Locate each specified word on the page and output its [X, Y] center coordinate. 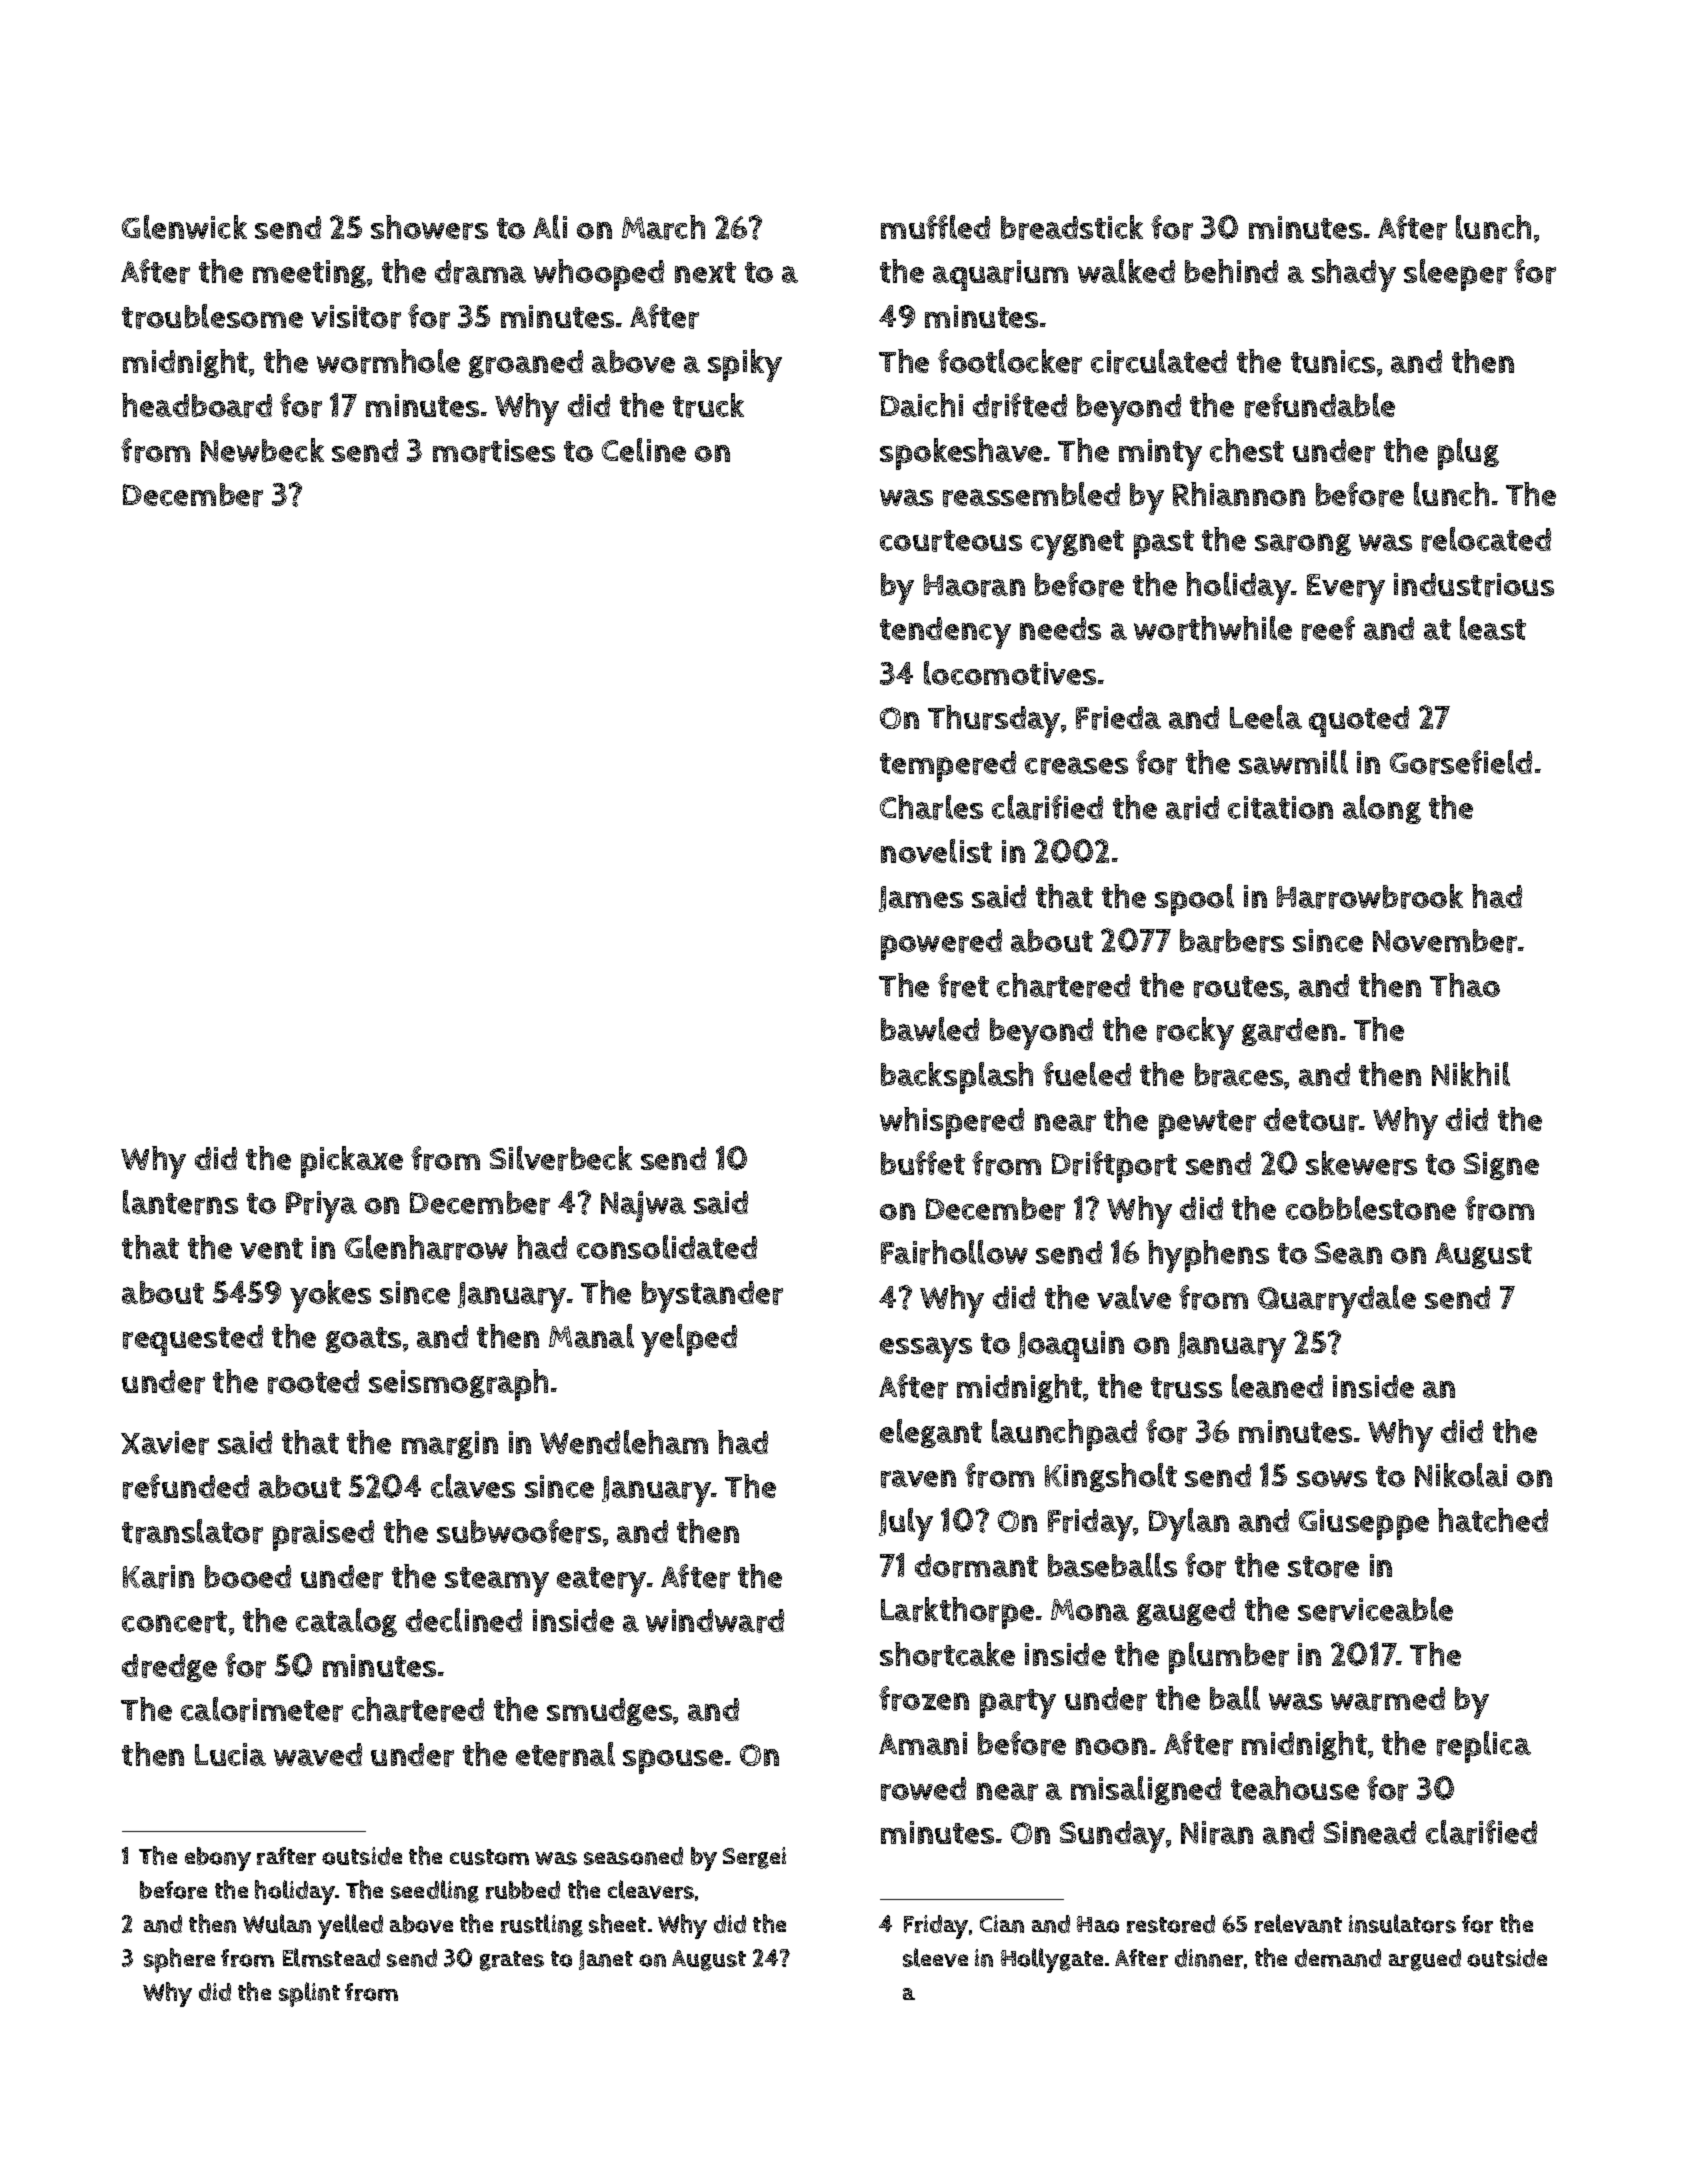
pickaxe [352, 1162]
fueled [1087, 1074]
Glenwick [184, 227]
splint [309, 1994]
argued [1425, 1960]
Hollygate [1052, 1960]
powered [941, 944]
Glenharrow [426, 1247]
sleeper [1455, 275]
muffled [935, 227]
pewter [1207, 1124]
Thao [1465, 985]
